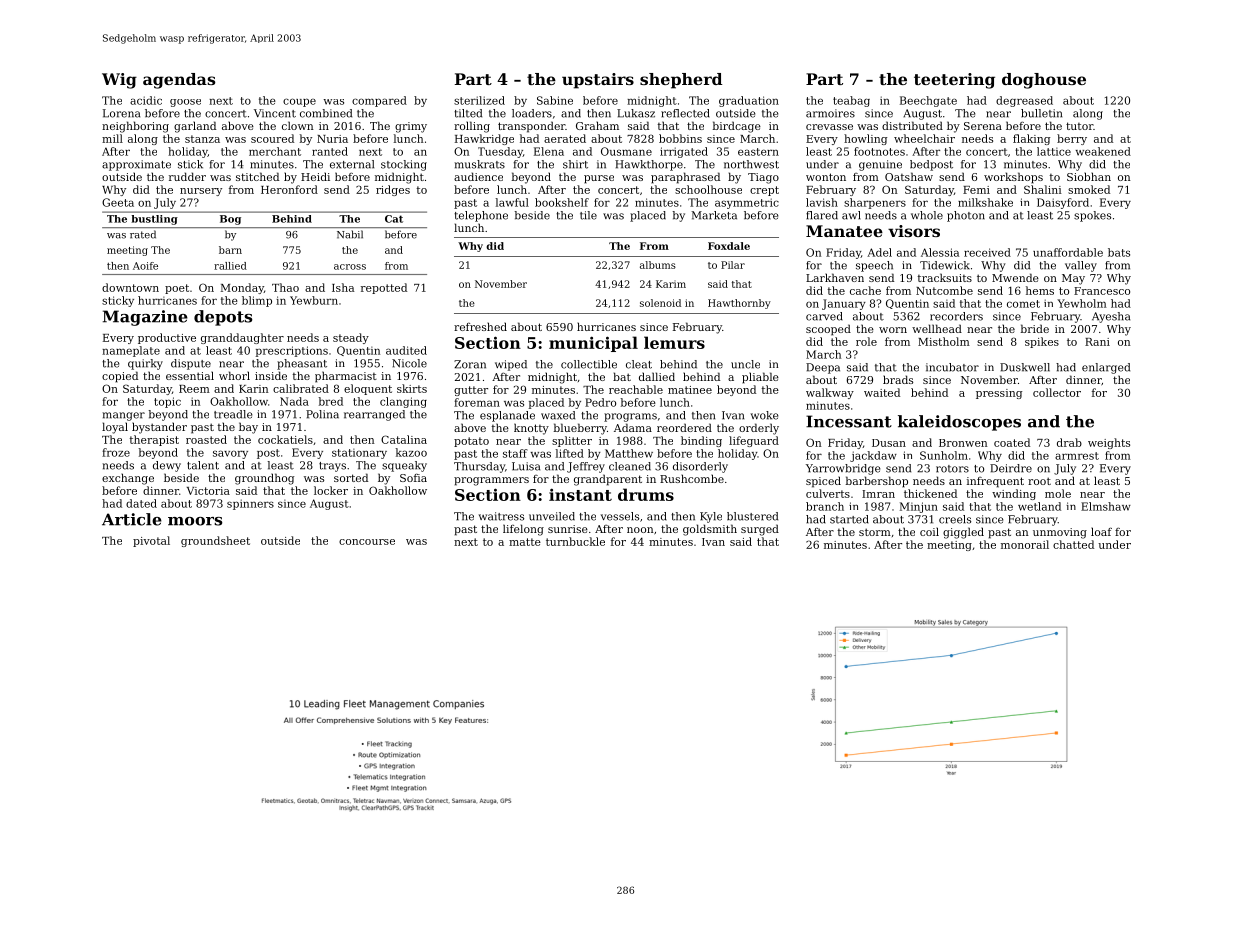  I want to click on bulletin, so click(1041, 113).
